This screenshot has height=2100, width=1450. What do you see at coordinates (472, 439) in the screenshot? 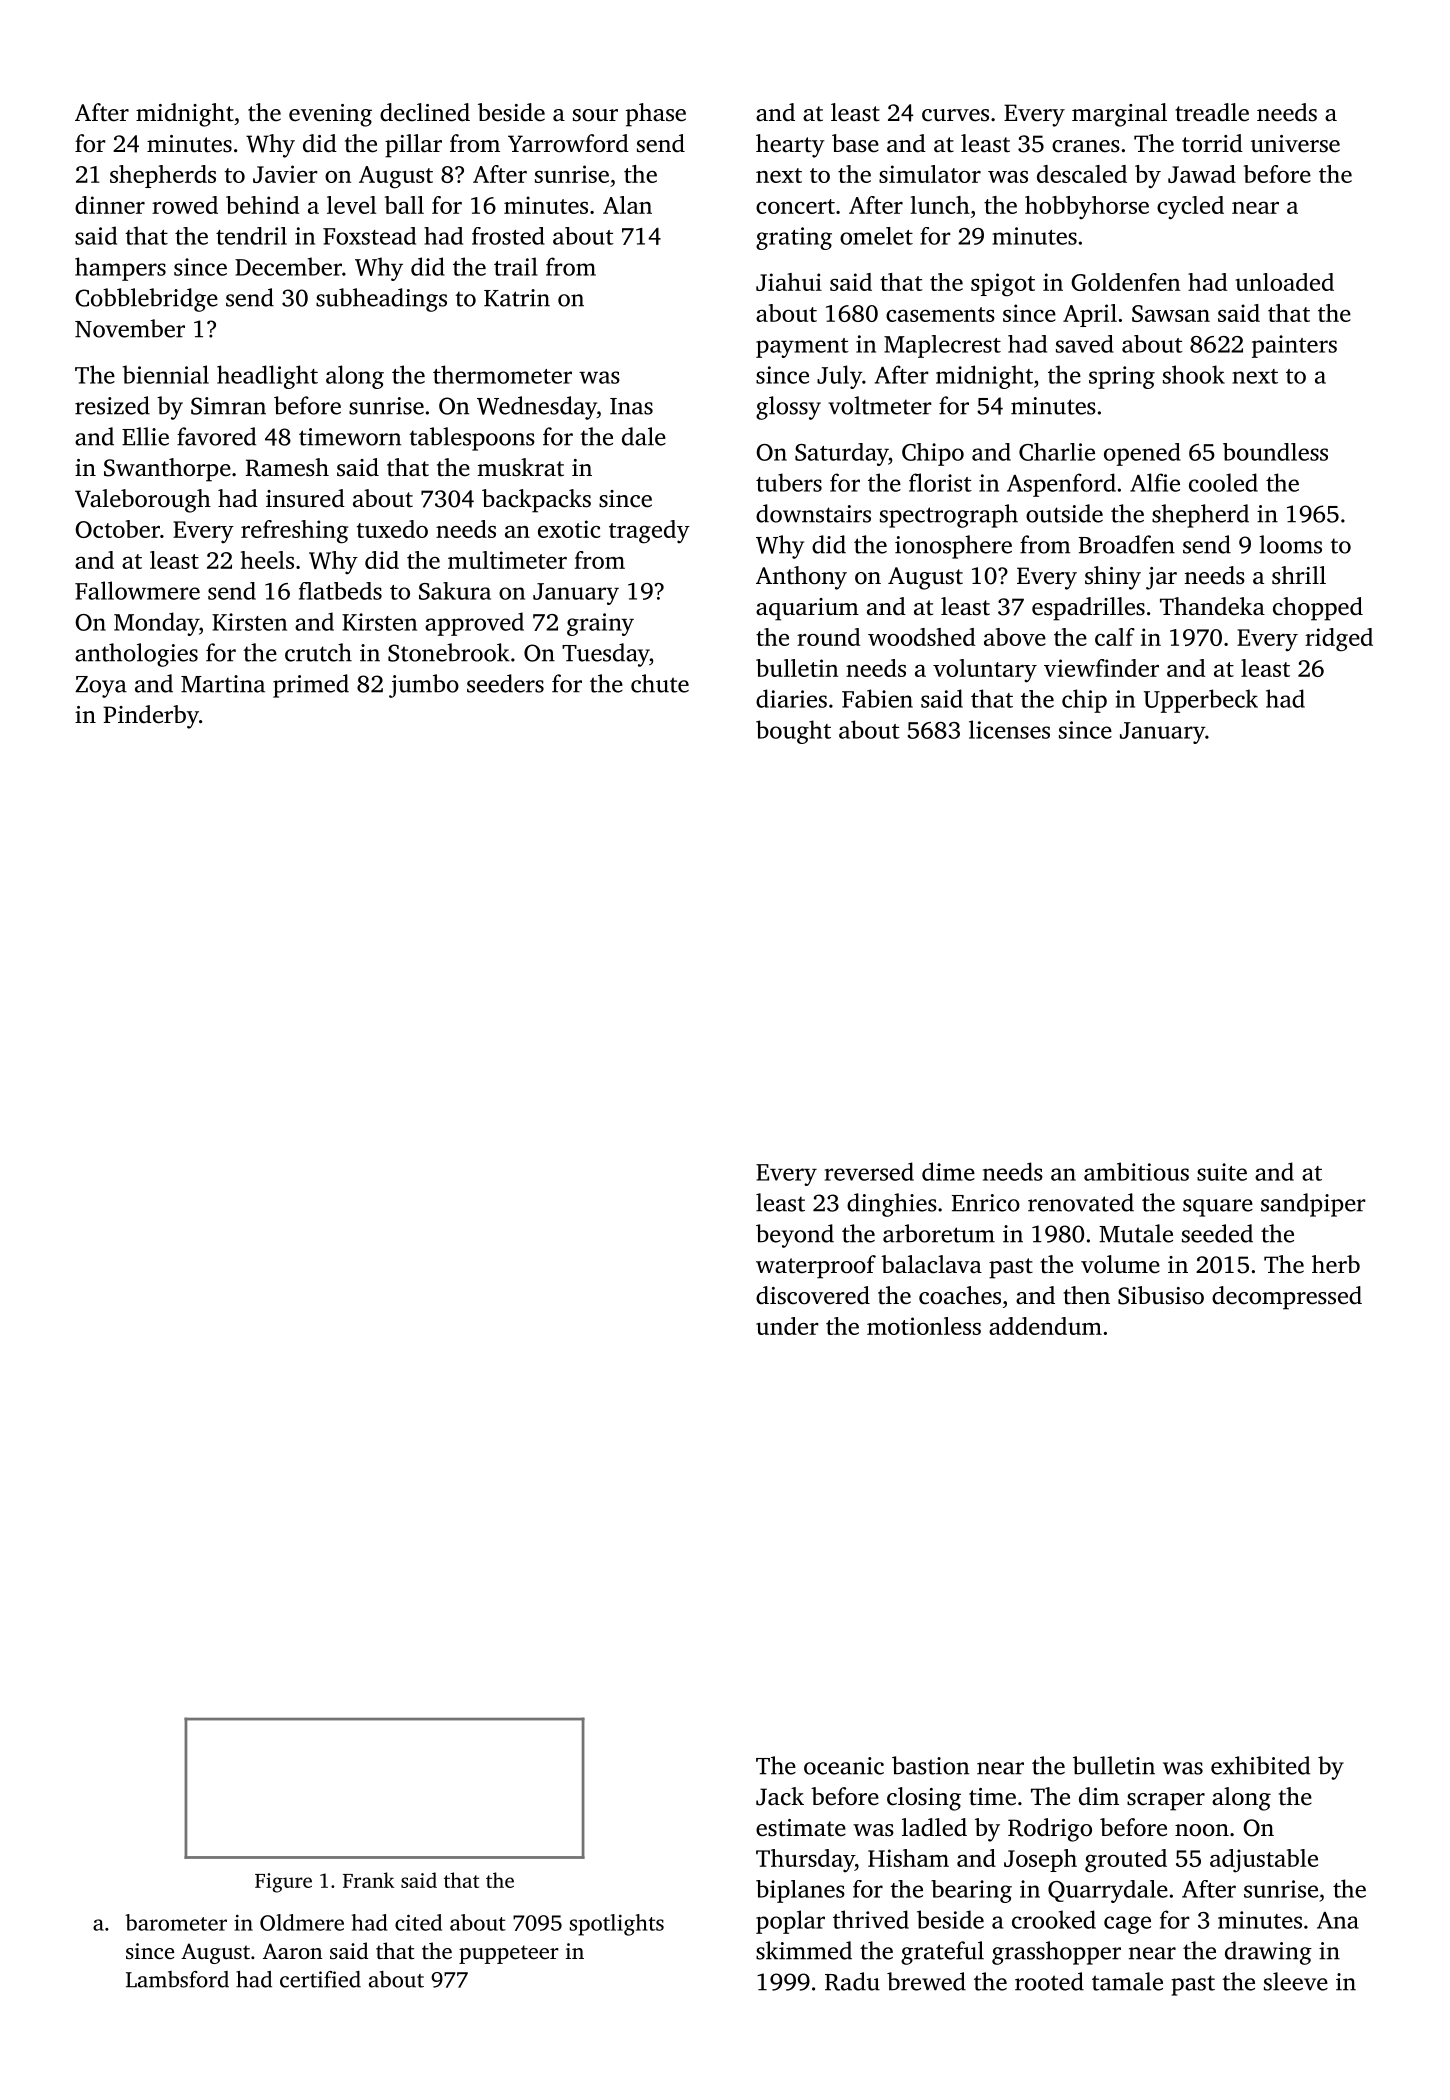
I see `tablespoons` at bounding box center [472, 439].
